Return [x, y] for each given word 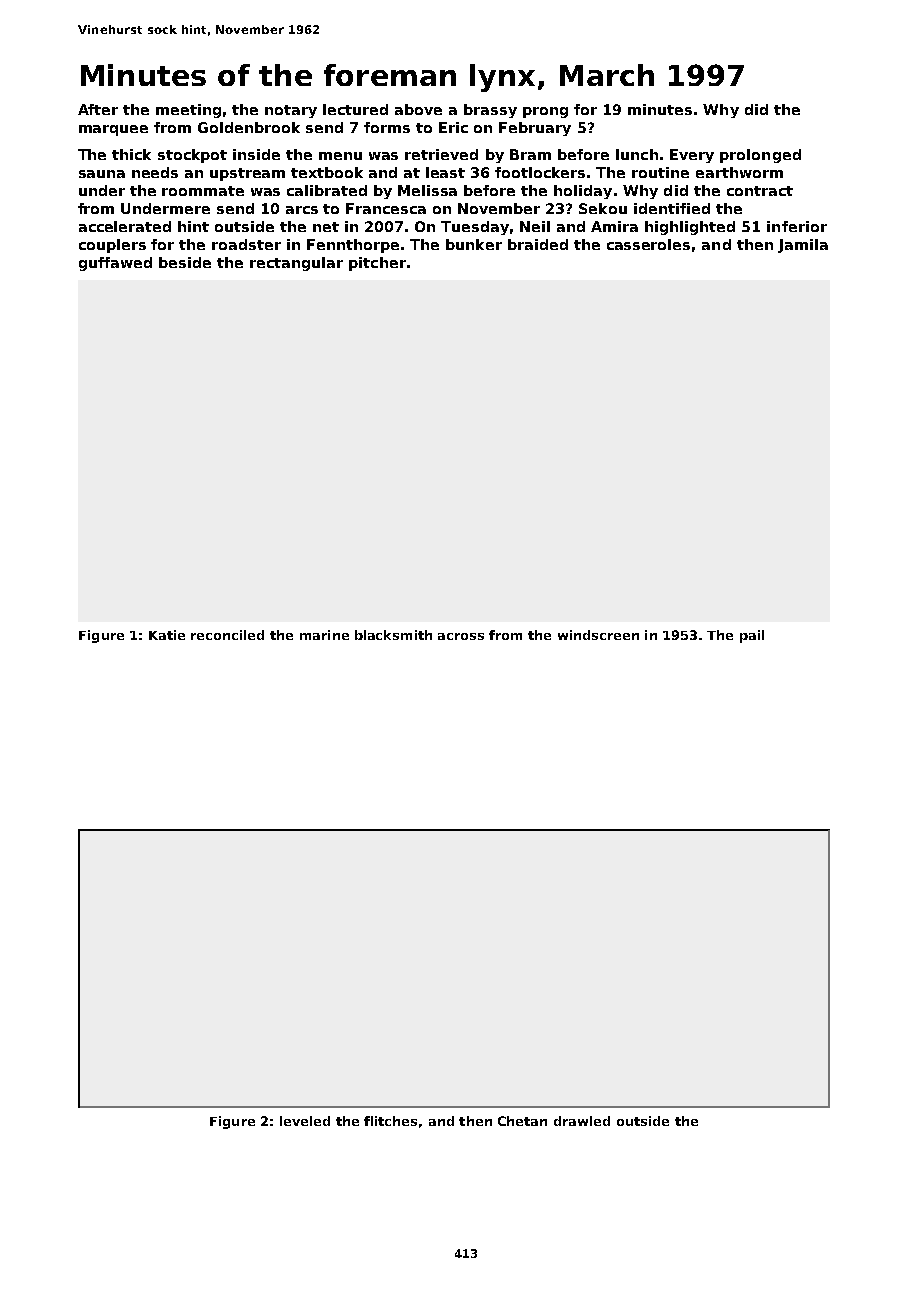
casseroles [648, 244]
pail [752, 636]
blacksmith [393, 635]
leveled [305, 1121]
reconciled [227, 635]
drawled [582, 1121]
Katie [167, 635]
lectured [355, 109]
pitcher [377, 264]
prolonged [760, 156]
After [98, 109]
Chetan [522, 1121]
